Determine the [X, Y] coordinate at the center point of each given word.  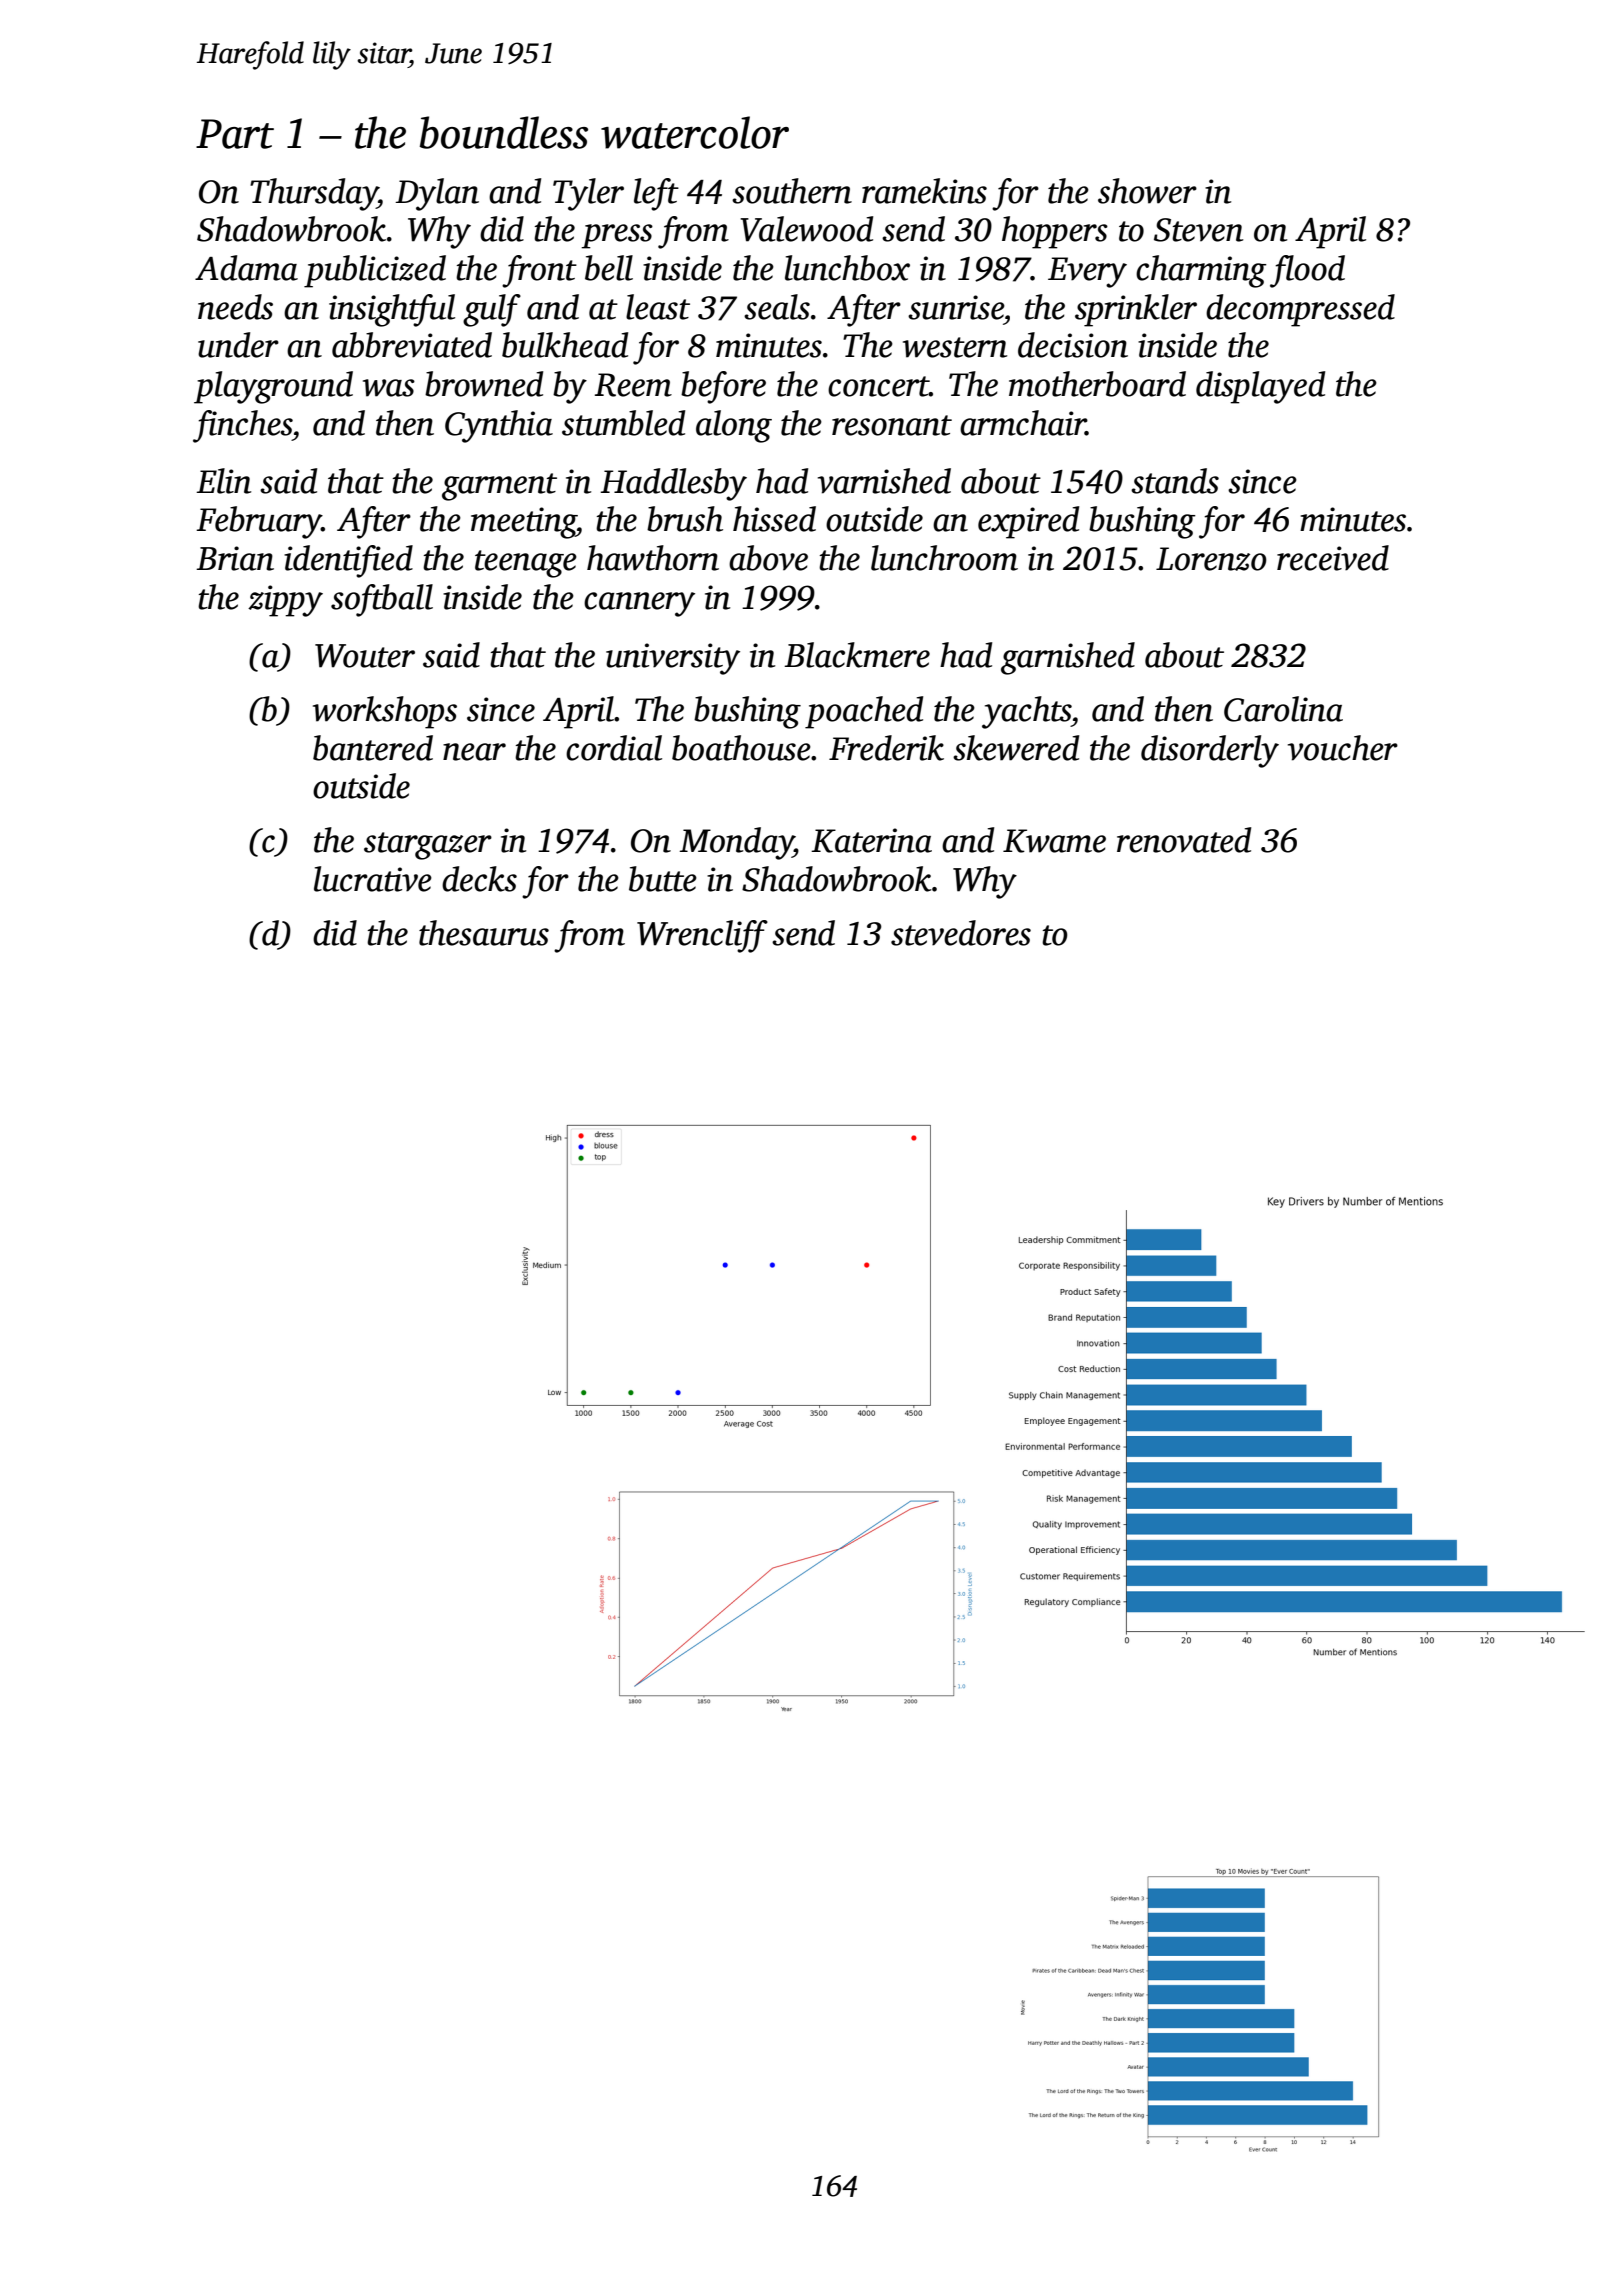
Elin [223, 481]
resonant [892, 425]
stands [1175, 481]
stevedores [961, 933]
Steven [1198, 230]
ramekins [924, 191]
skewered [1016, 748]
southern [792, 191]
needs [235, 307]
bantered [373, 748]
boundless [504, 132]
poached [864, 712]
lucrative [373, 879]
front [539, 271]
